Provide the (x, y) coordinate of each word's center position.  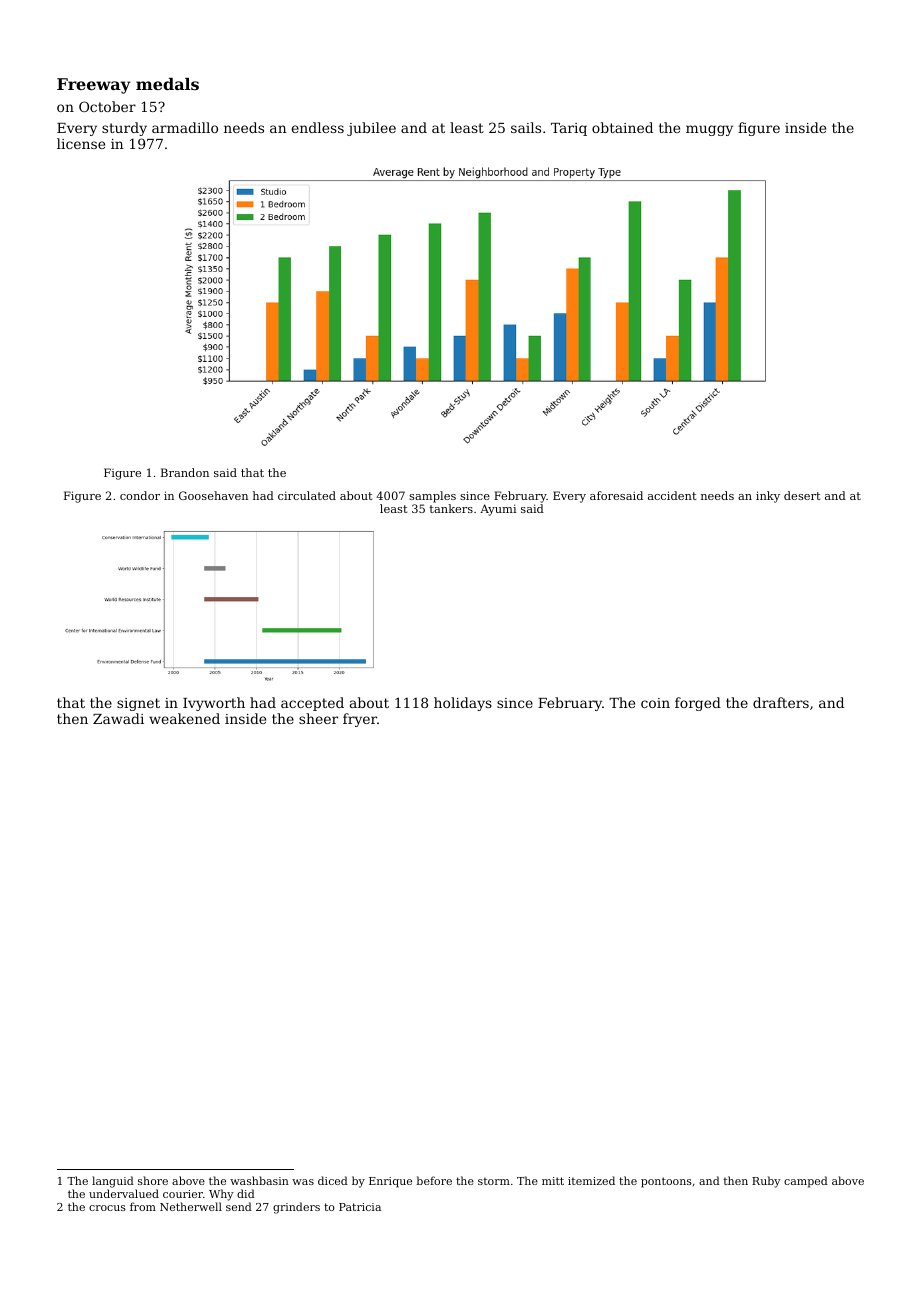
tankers (451, 508)
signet (138, 704)
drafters (781, 702)
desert (802, 495)
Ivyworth (214, 704)
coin (655, 703)
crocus (107, 1208)
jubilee (371, 129)
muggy (709, 130)
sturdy (124, 129)
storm (494, 1181)
